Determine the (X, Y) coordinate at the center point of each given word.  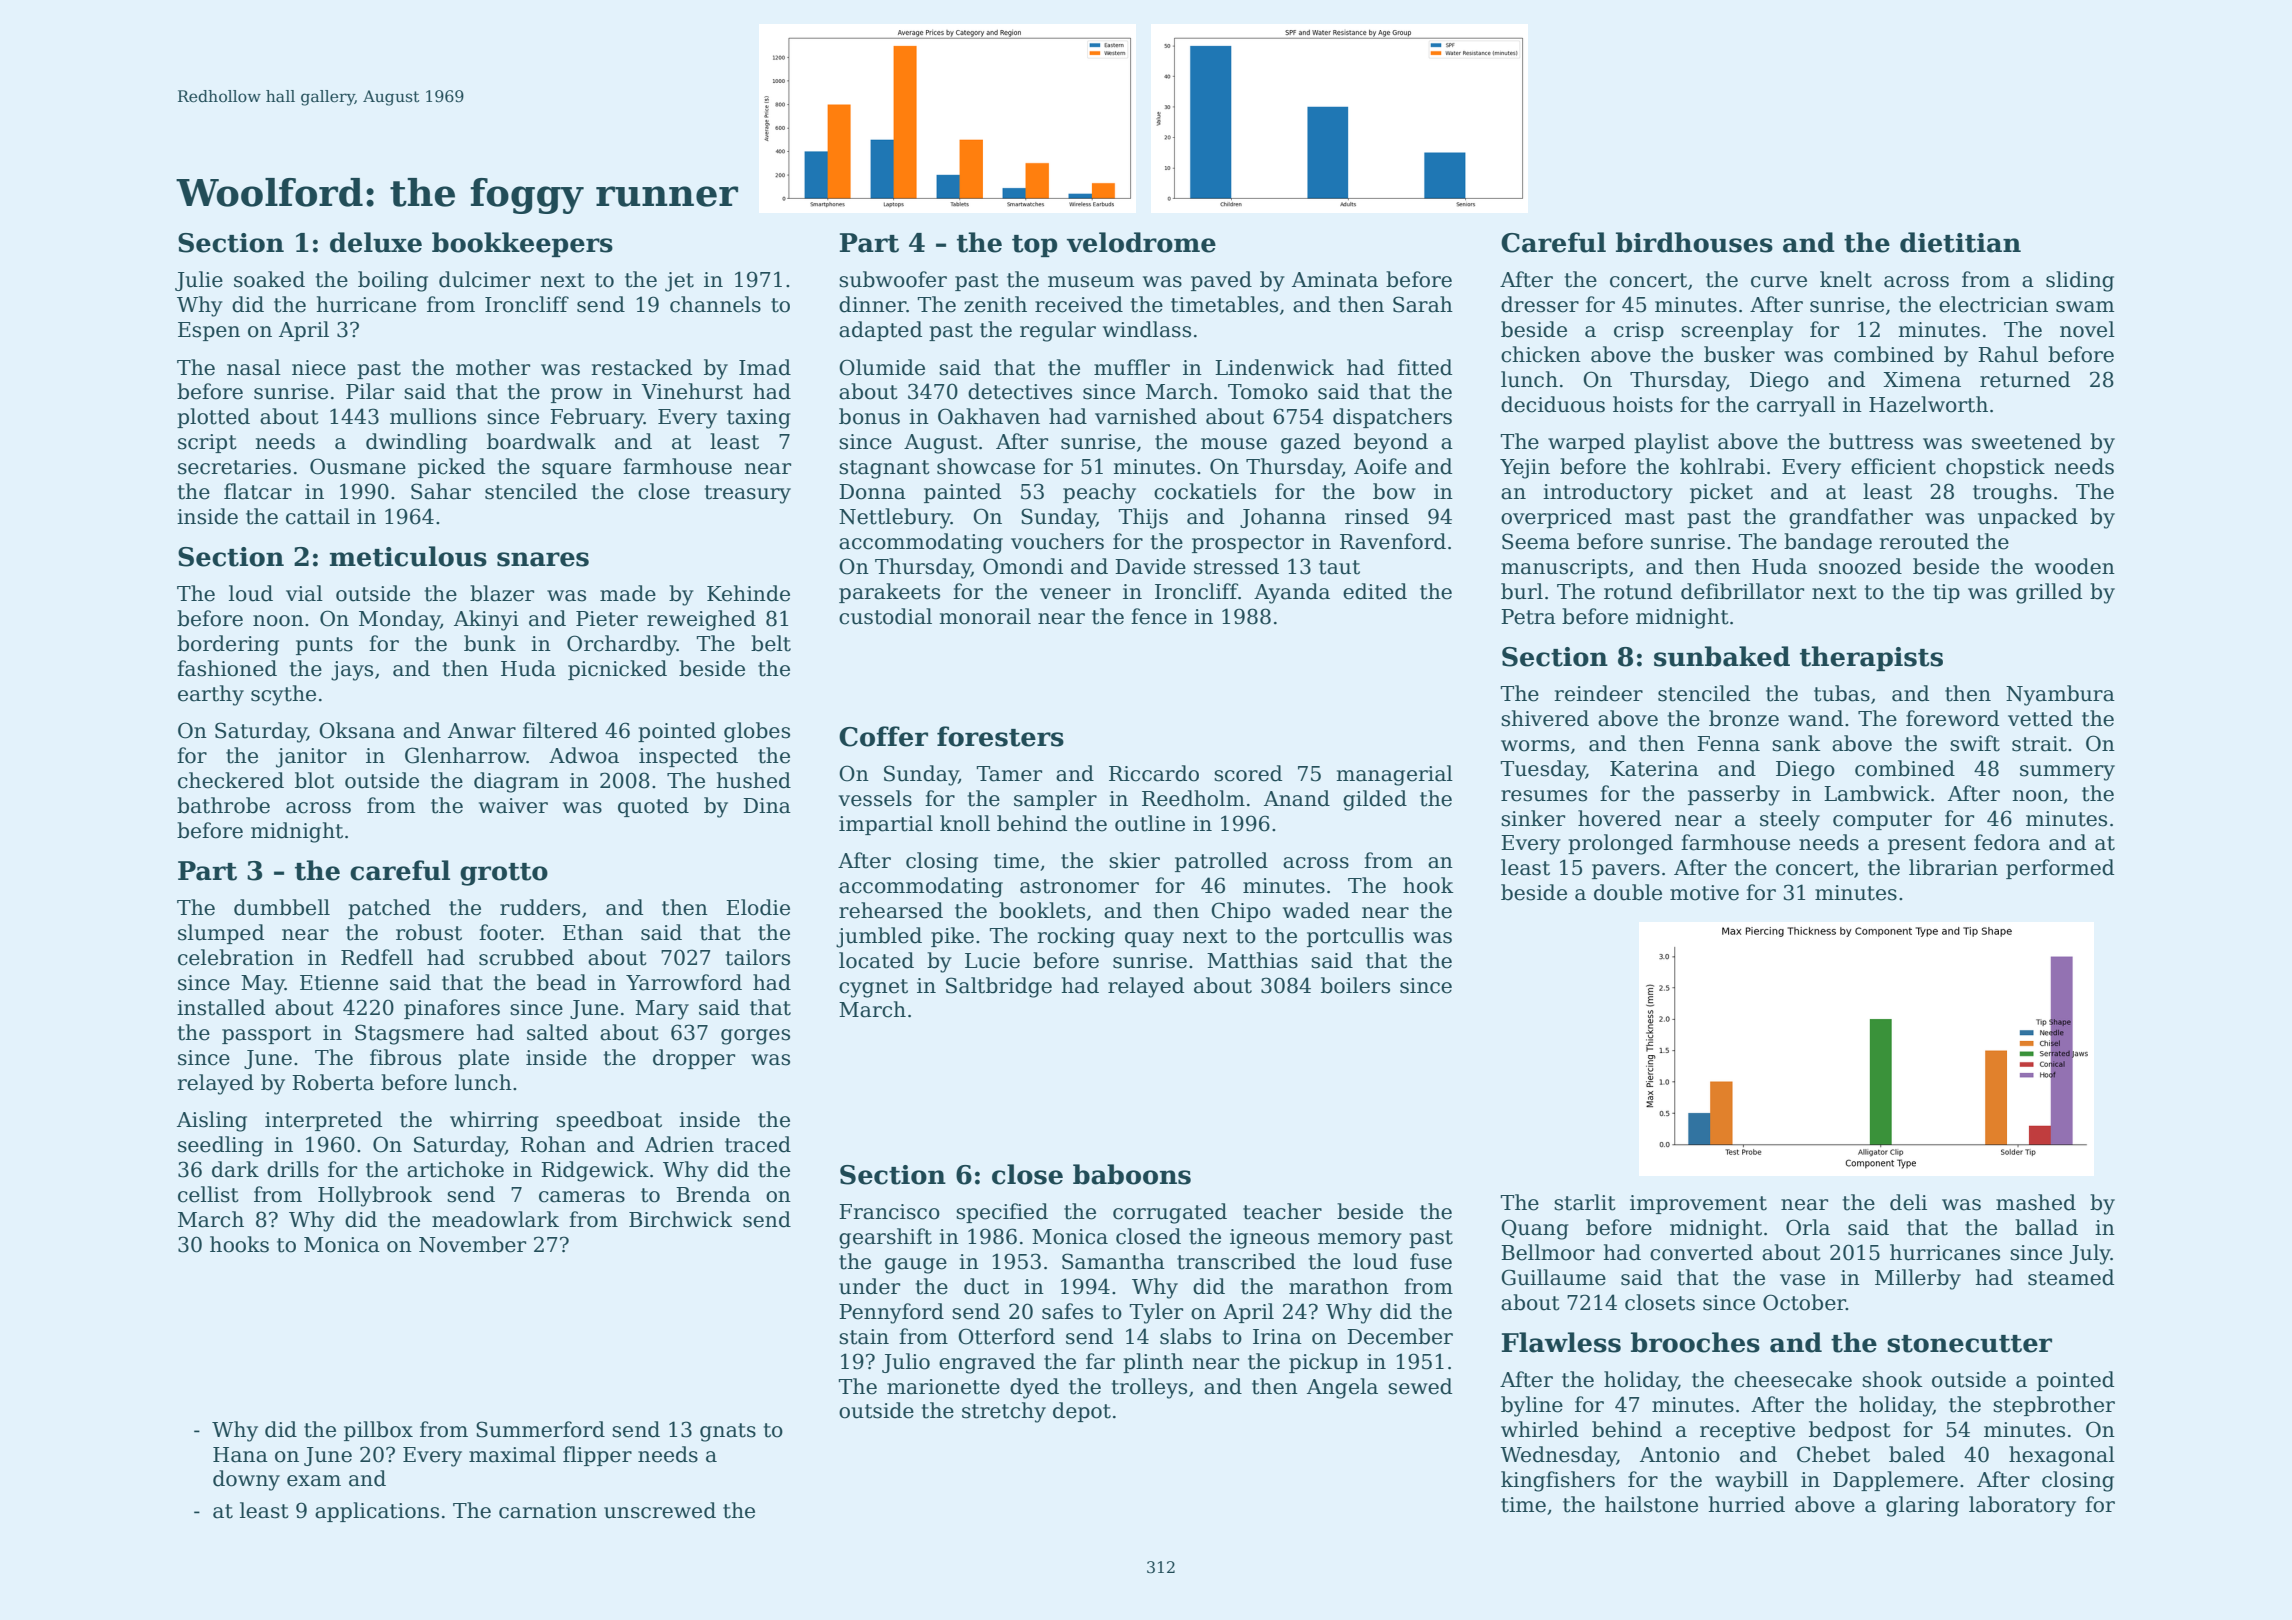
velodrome (1141, 242)
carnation (548, 1511)
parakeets (889, 593)
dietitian (1960, 242)
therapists (1871, 658)
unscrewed (660, 1510)
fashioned (227, 668)
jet (679, 282)
